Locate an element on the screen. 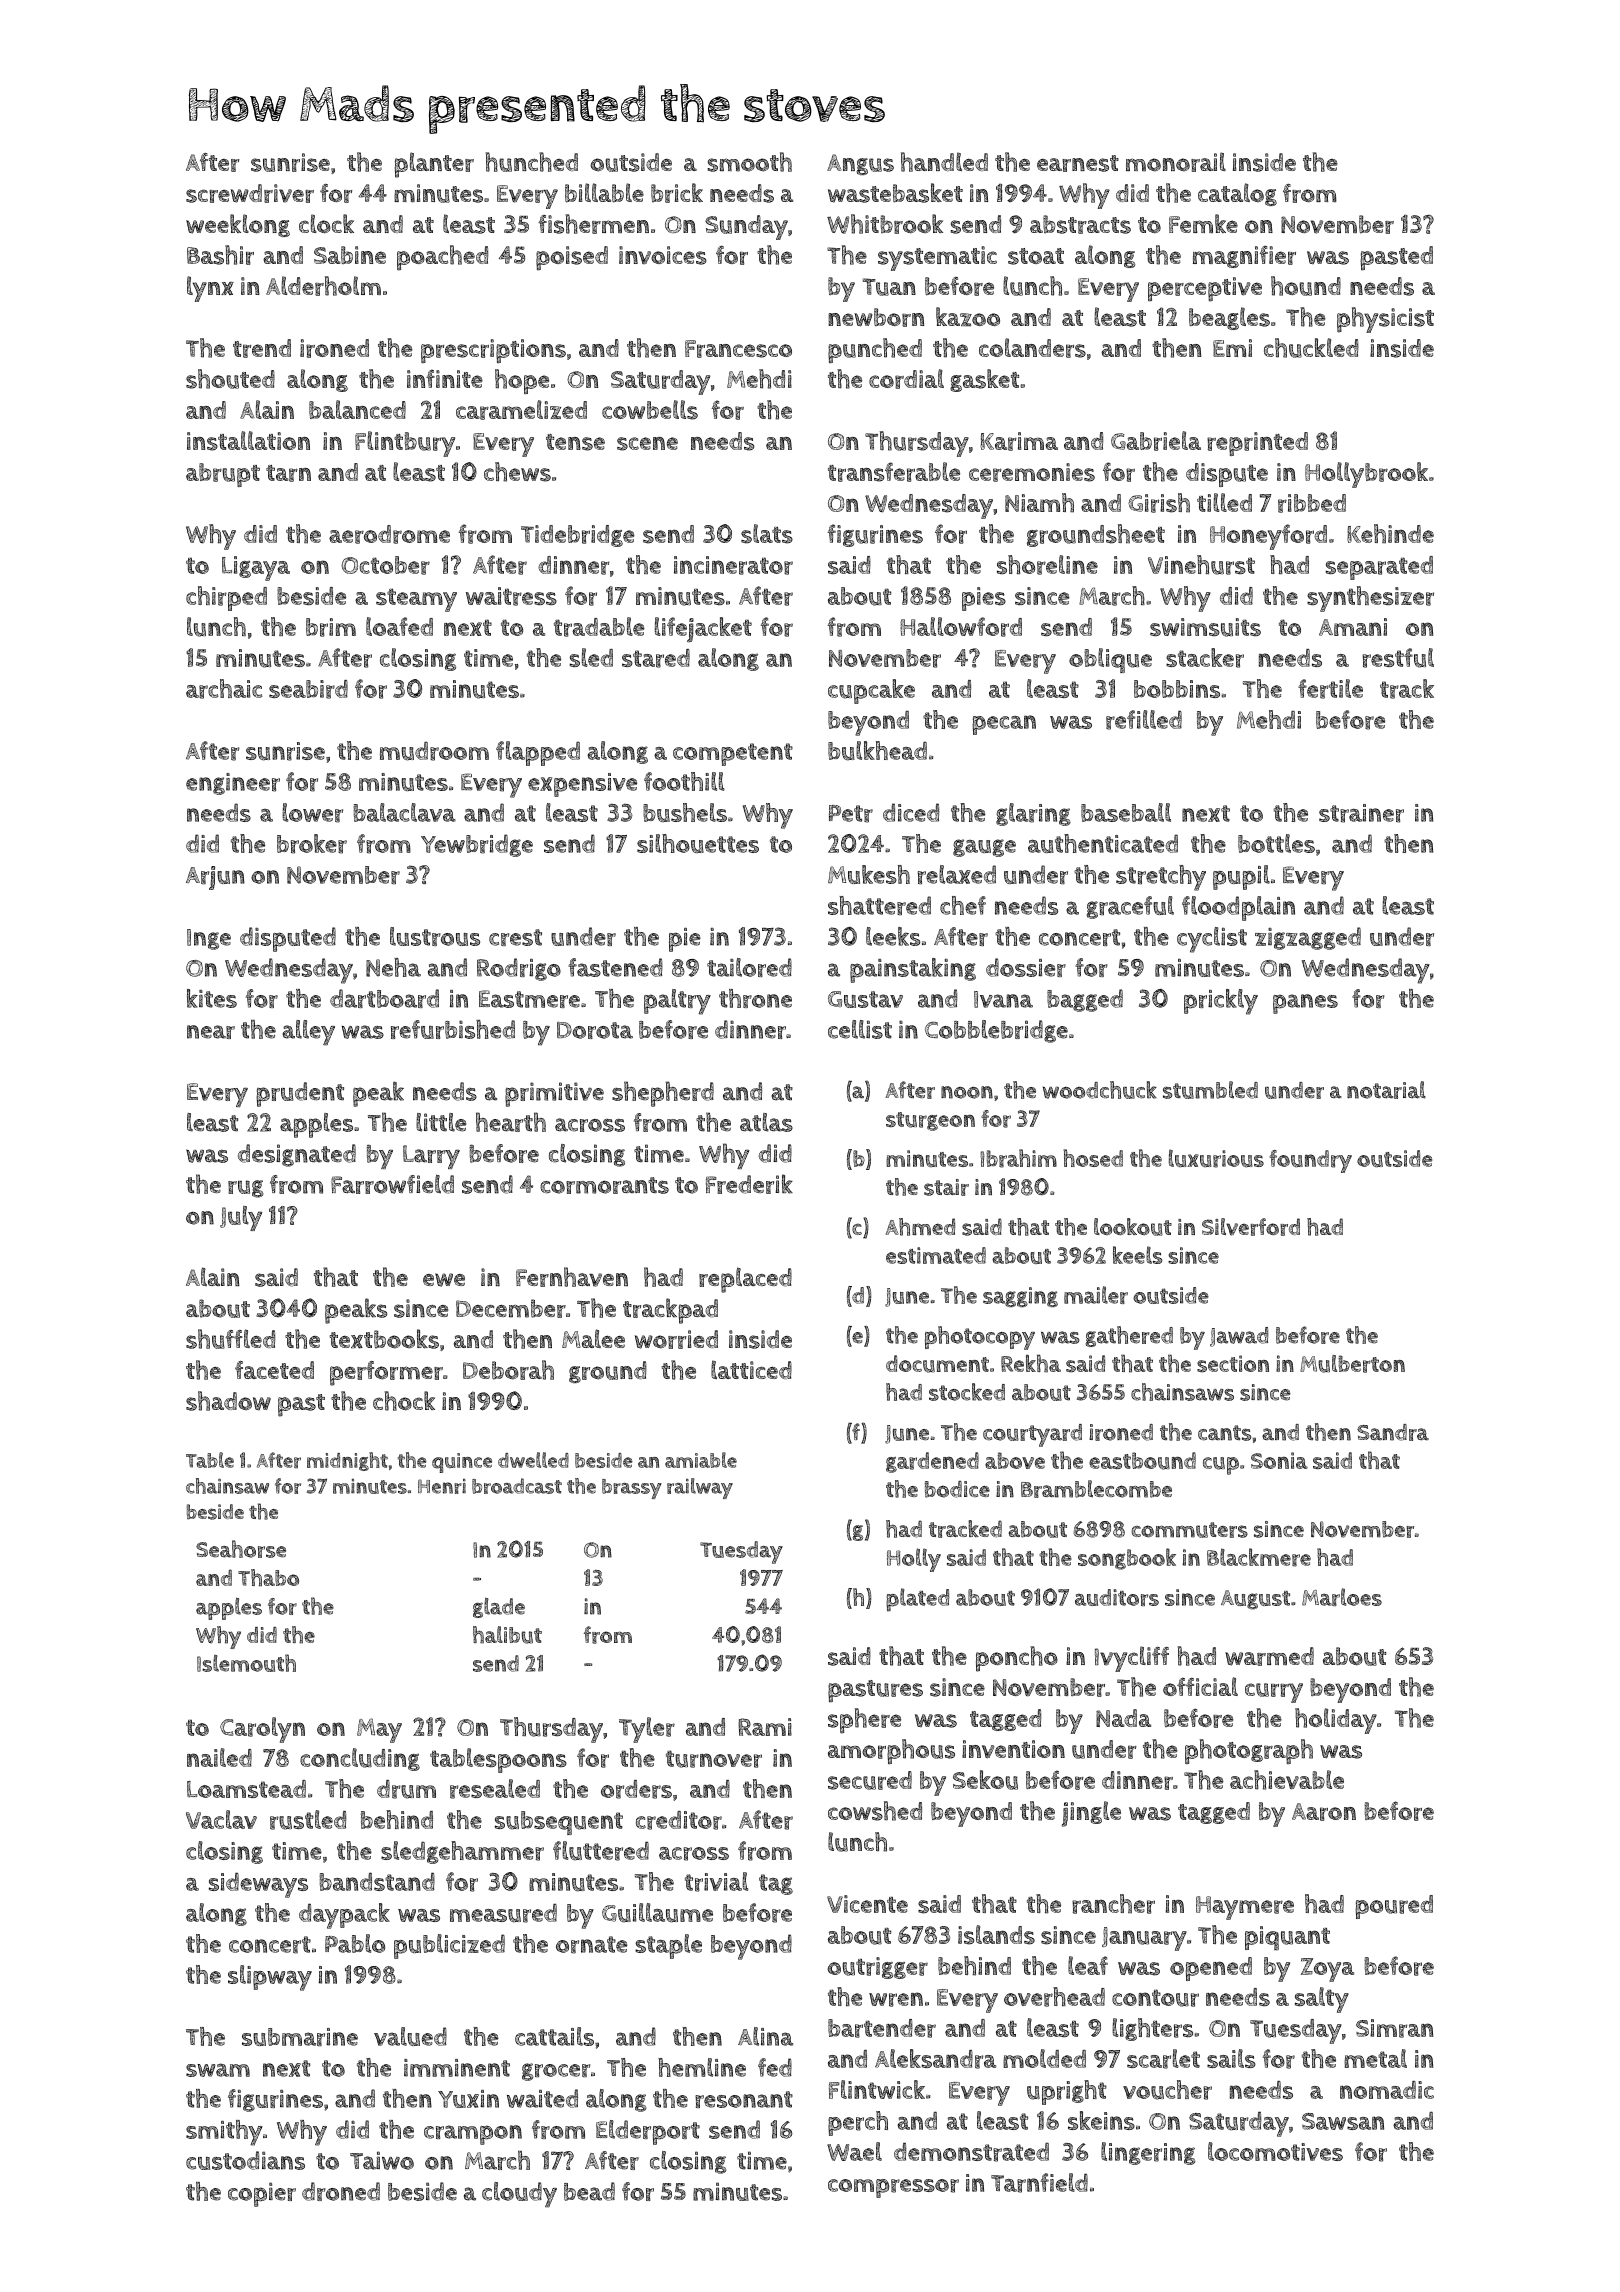 Image resolution: width=1620 pixels, height=2292 pixels. cupcake is located at coordinates (871, 691).
